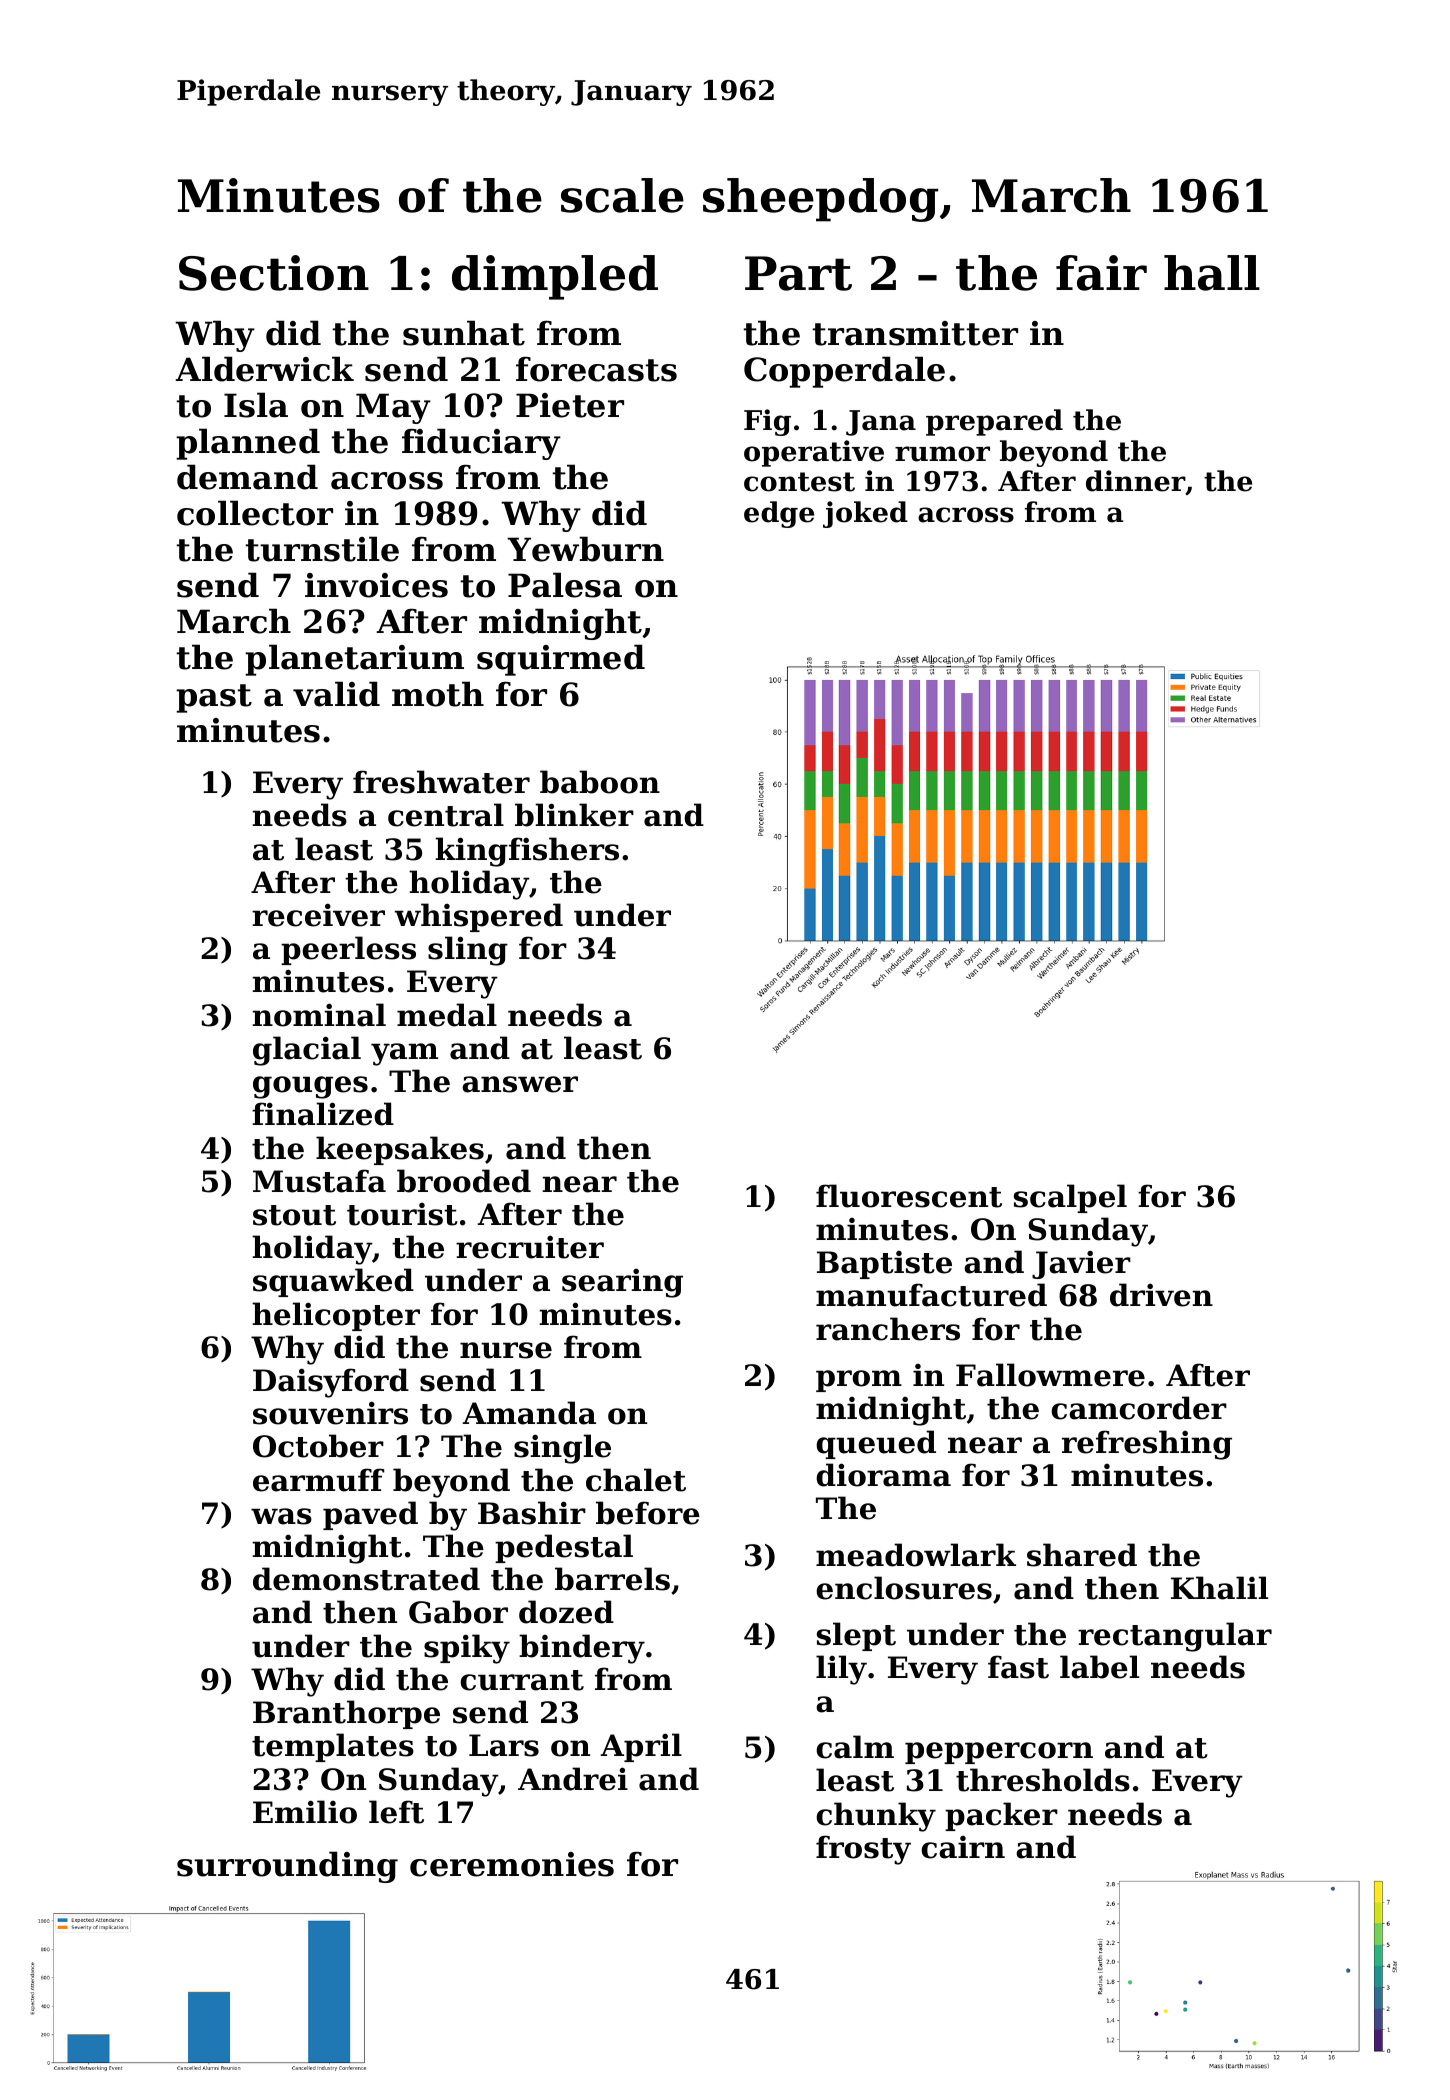  Describe the element at coordinates (274, 273) in the screenshot. I see `Section` at that location.
